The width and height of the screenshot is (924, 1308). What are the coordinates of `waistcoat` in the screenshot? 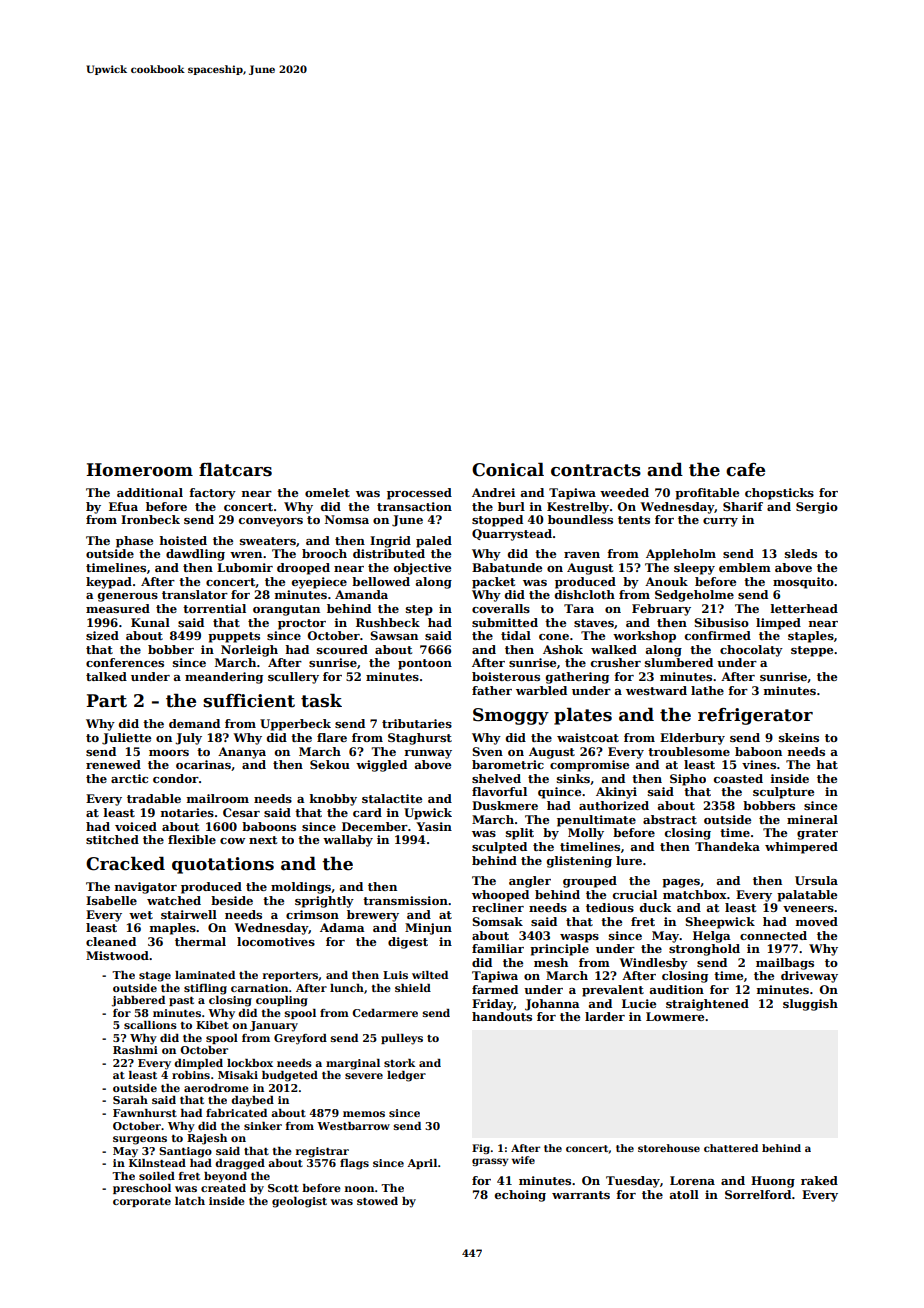 It's located at (588, 737).
